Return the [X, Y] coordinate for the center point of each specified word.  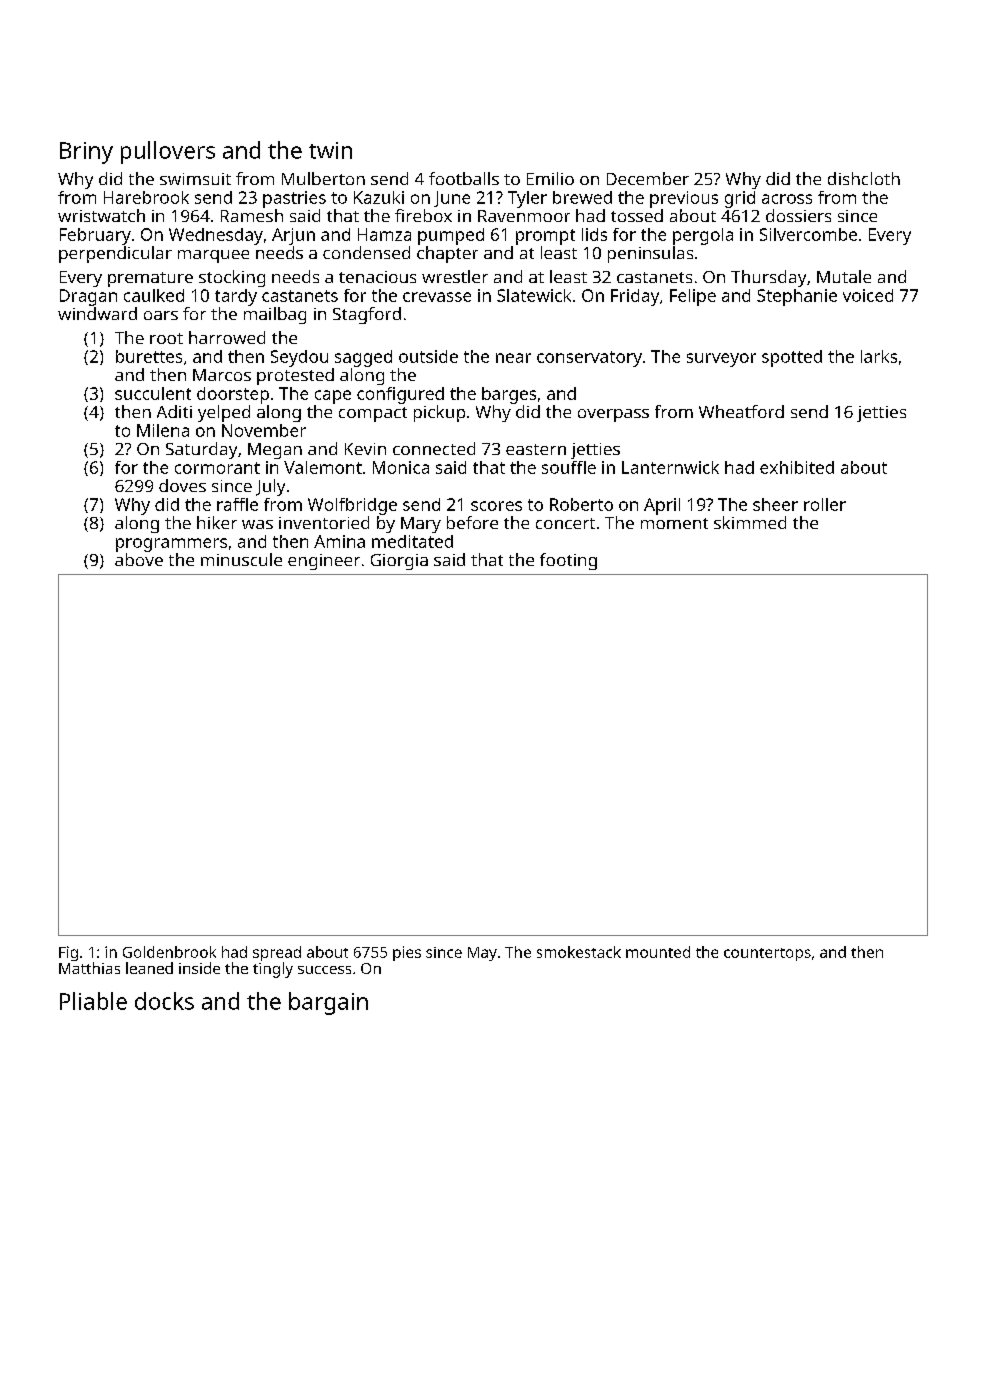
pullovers [168, 152]
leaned [149, 968]
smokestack [579, 952]
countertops [767, 954]
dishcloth [864, 178]
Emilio [550, 178]
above [139, 559]
